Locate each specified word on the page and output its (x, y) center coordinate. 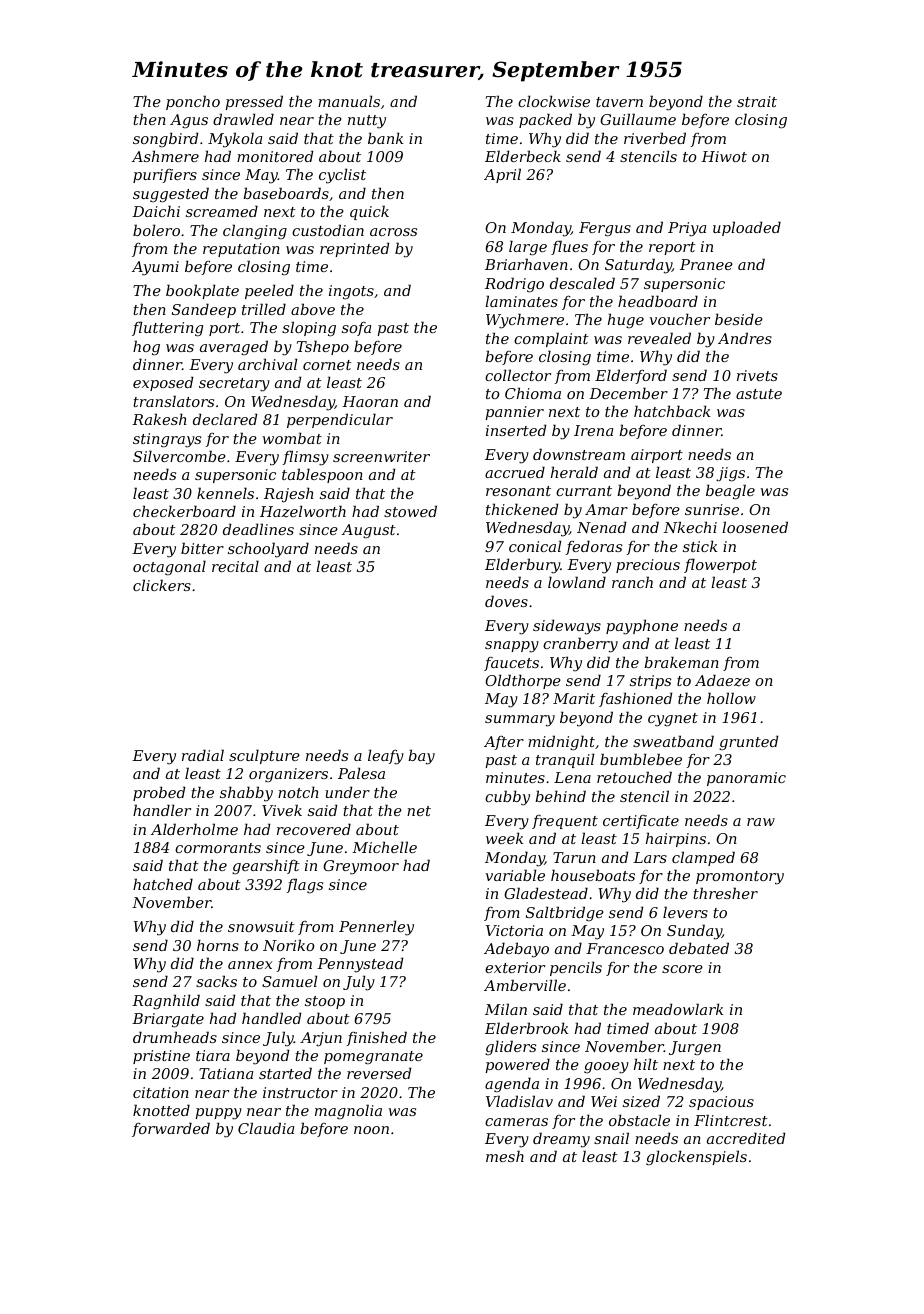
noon (371, 1130)
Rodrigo (514, 285)
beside (739, 319)
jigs (730, 474)
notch (298, 792)
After (504, 743)
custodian (328, 230)
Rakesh (159, 419)
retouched (634, 777)
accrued (515, 472)
